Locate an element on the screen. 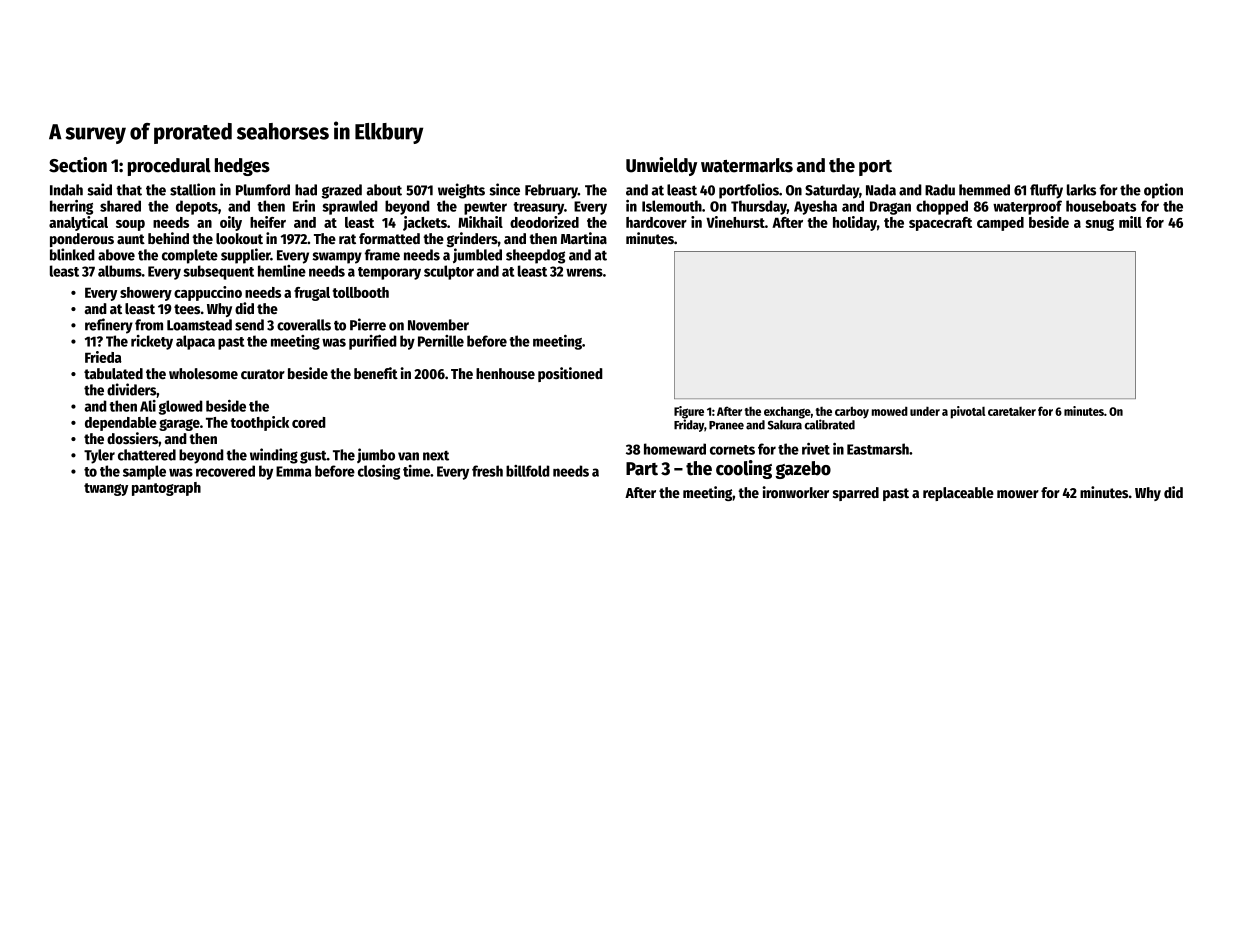 This screenshot has height=952, width=1233. Martina is located at coordinates (584, 238).
